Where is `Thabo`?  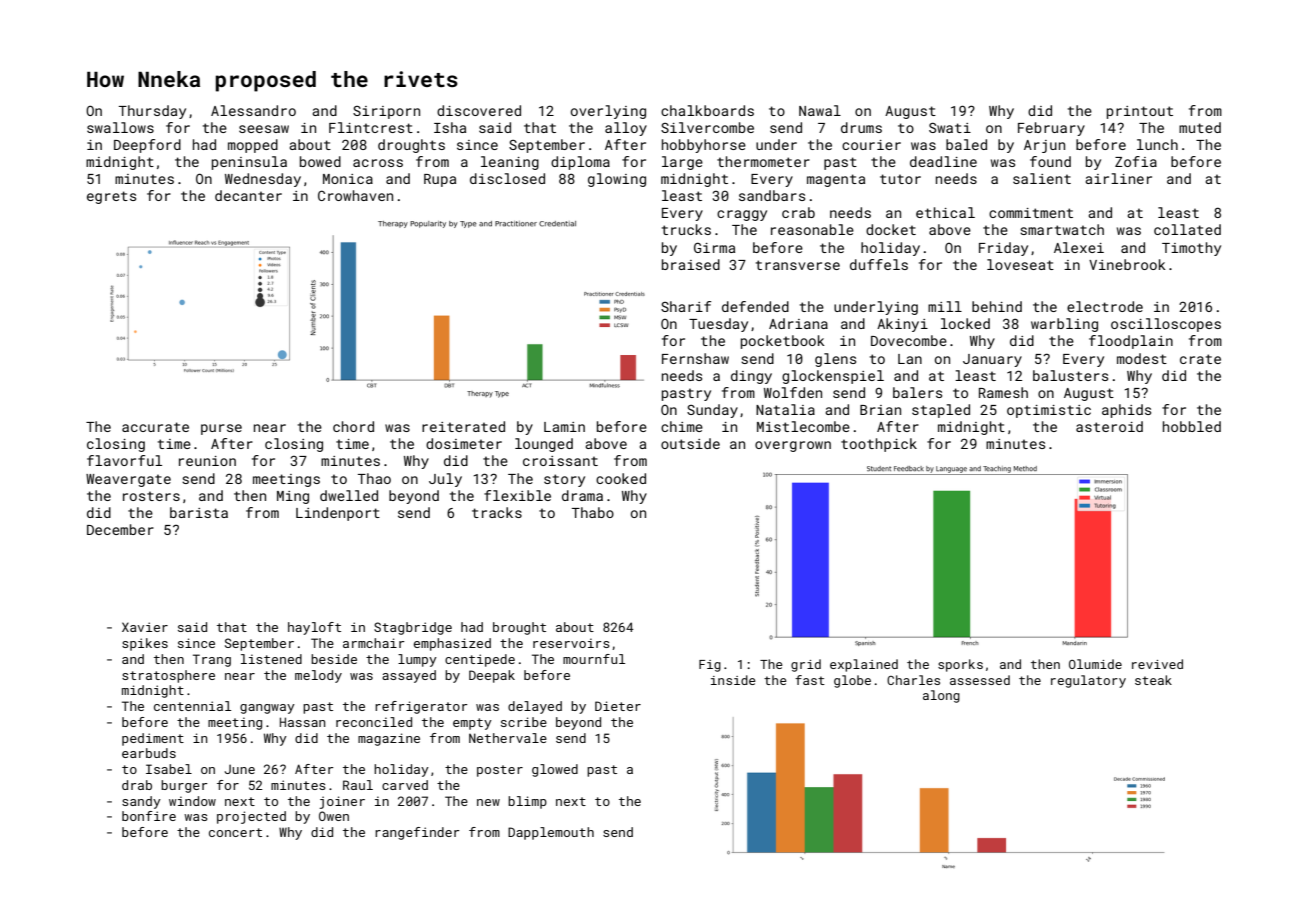 Thabo is located at coordinates (593, 512).
